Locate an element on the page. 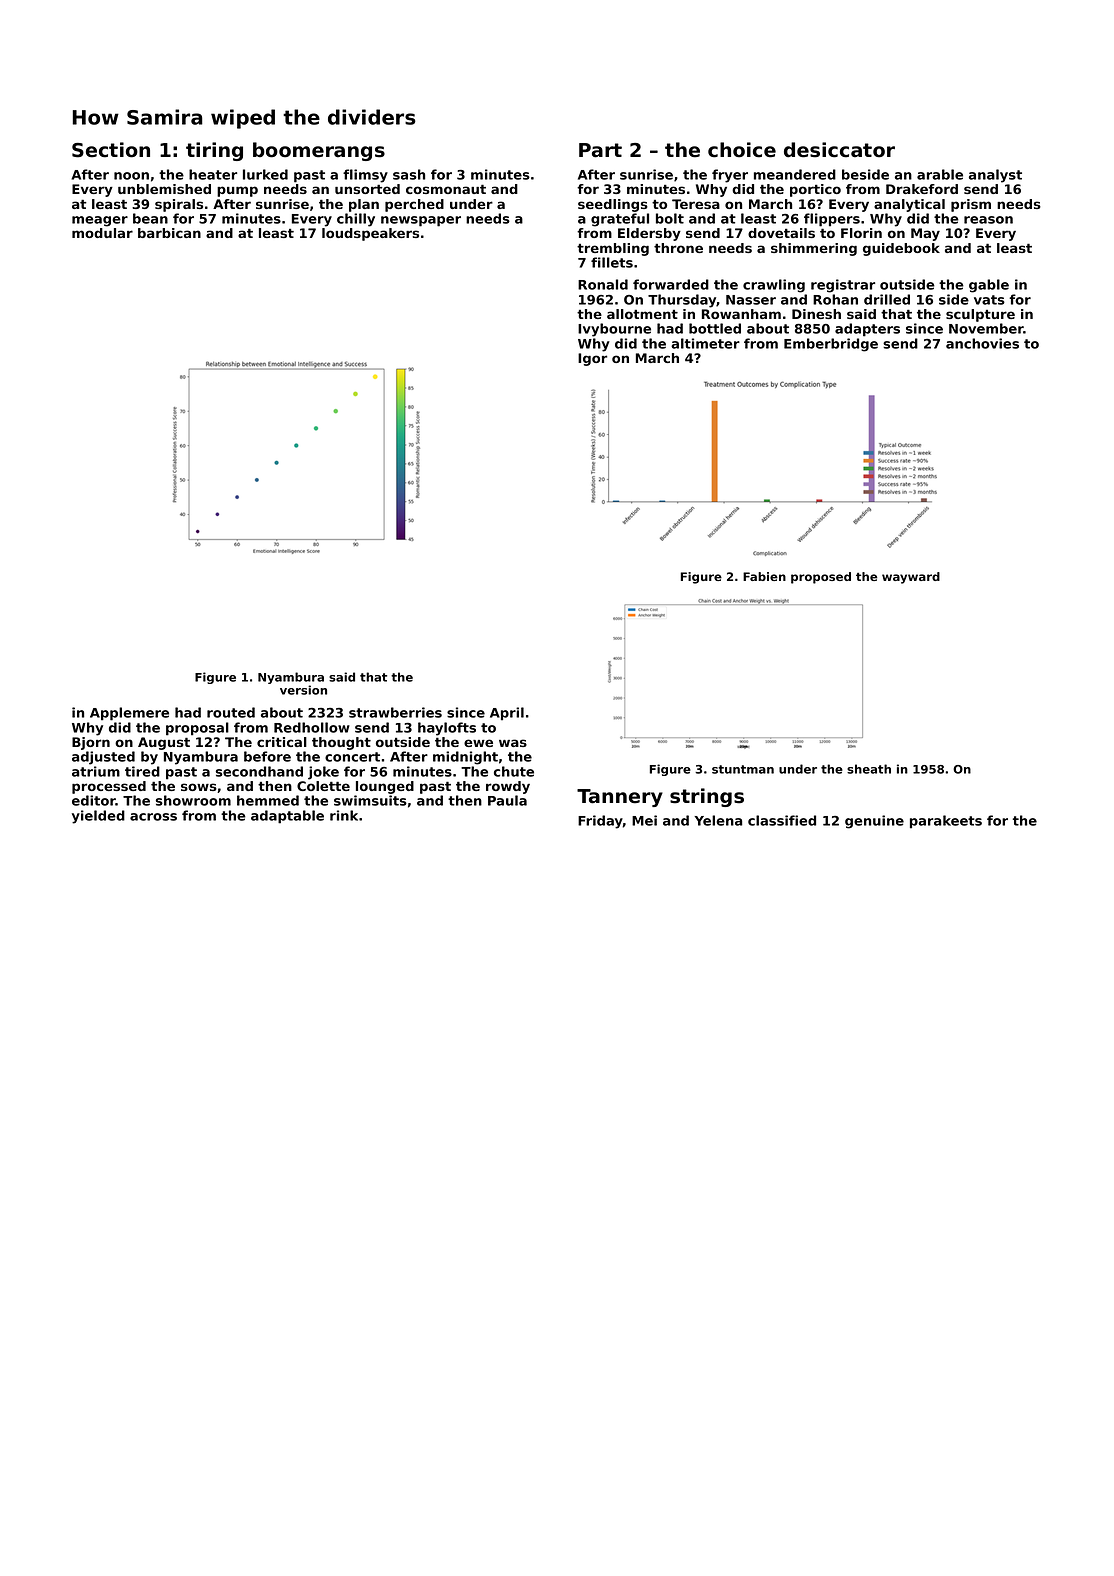 The height and width of the image is (1576, 1114). plan is located at coordinates (364, 205).
